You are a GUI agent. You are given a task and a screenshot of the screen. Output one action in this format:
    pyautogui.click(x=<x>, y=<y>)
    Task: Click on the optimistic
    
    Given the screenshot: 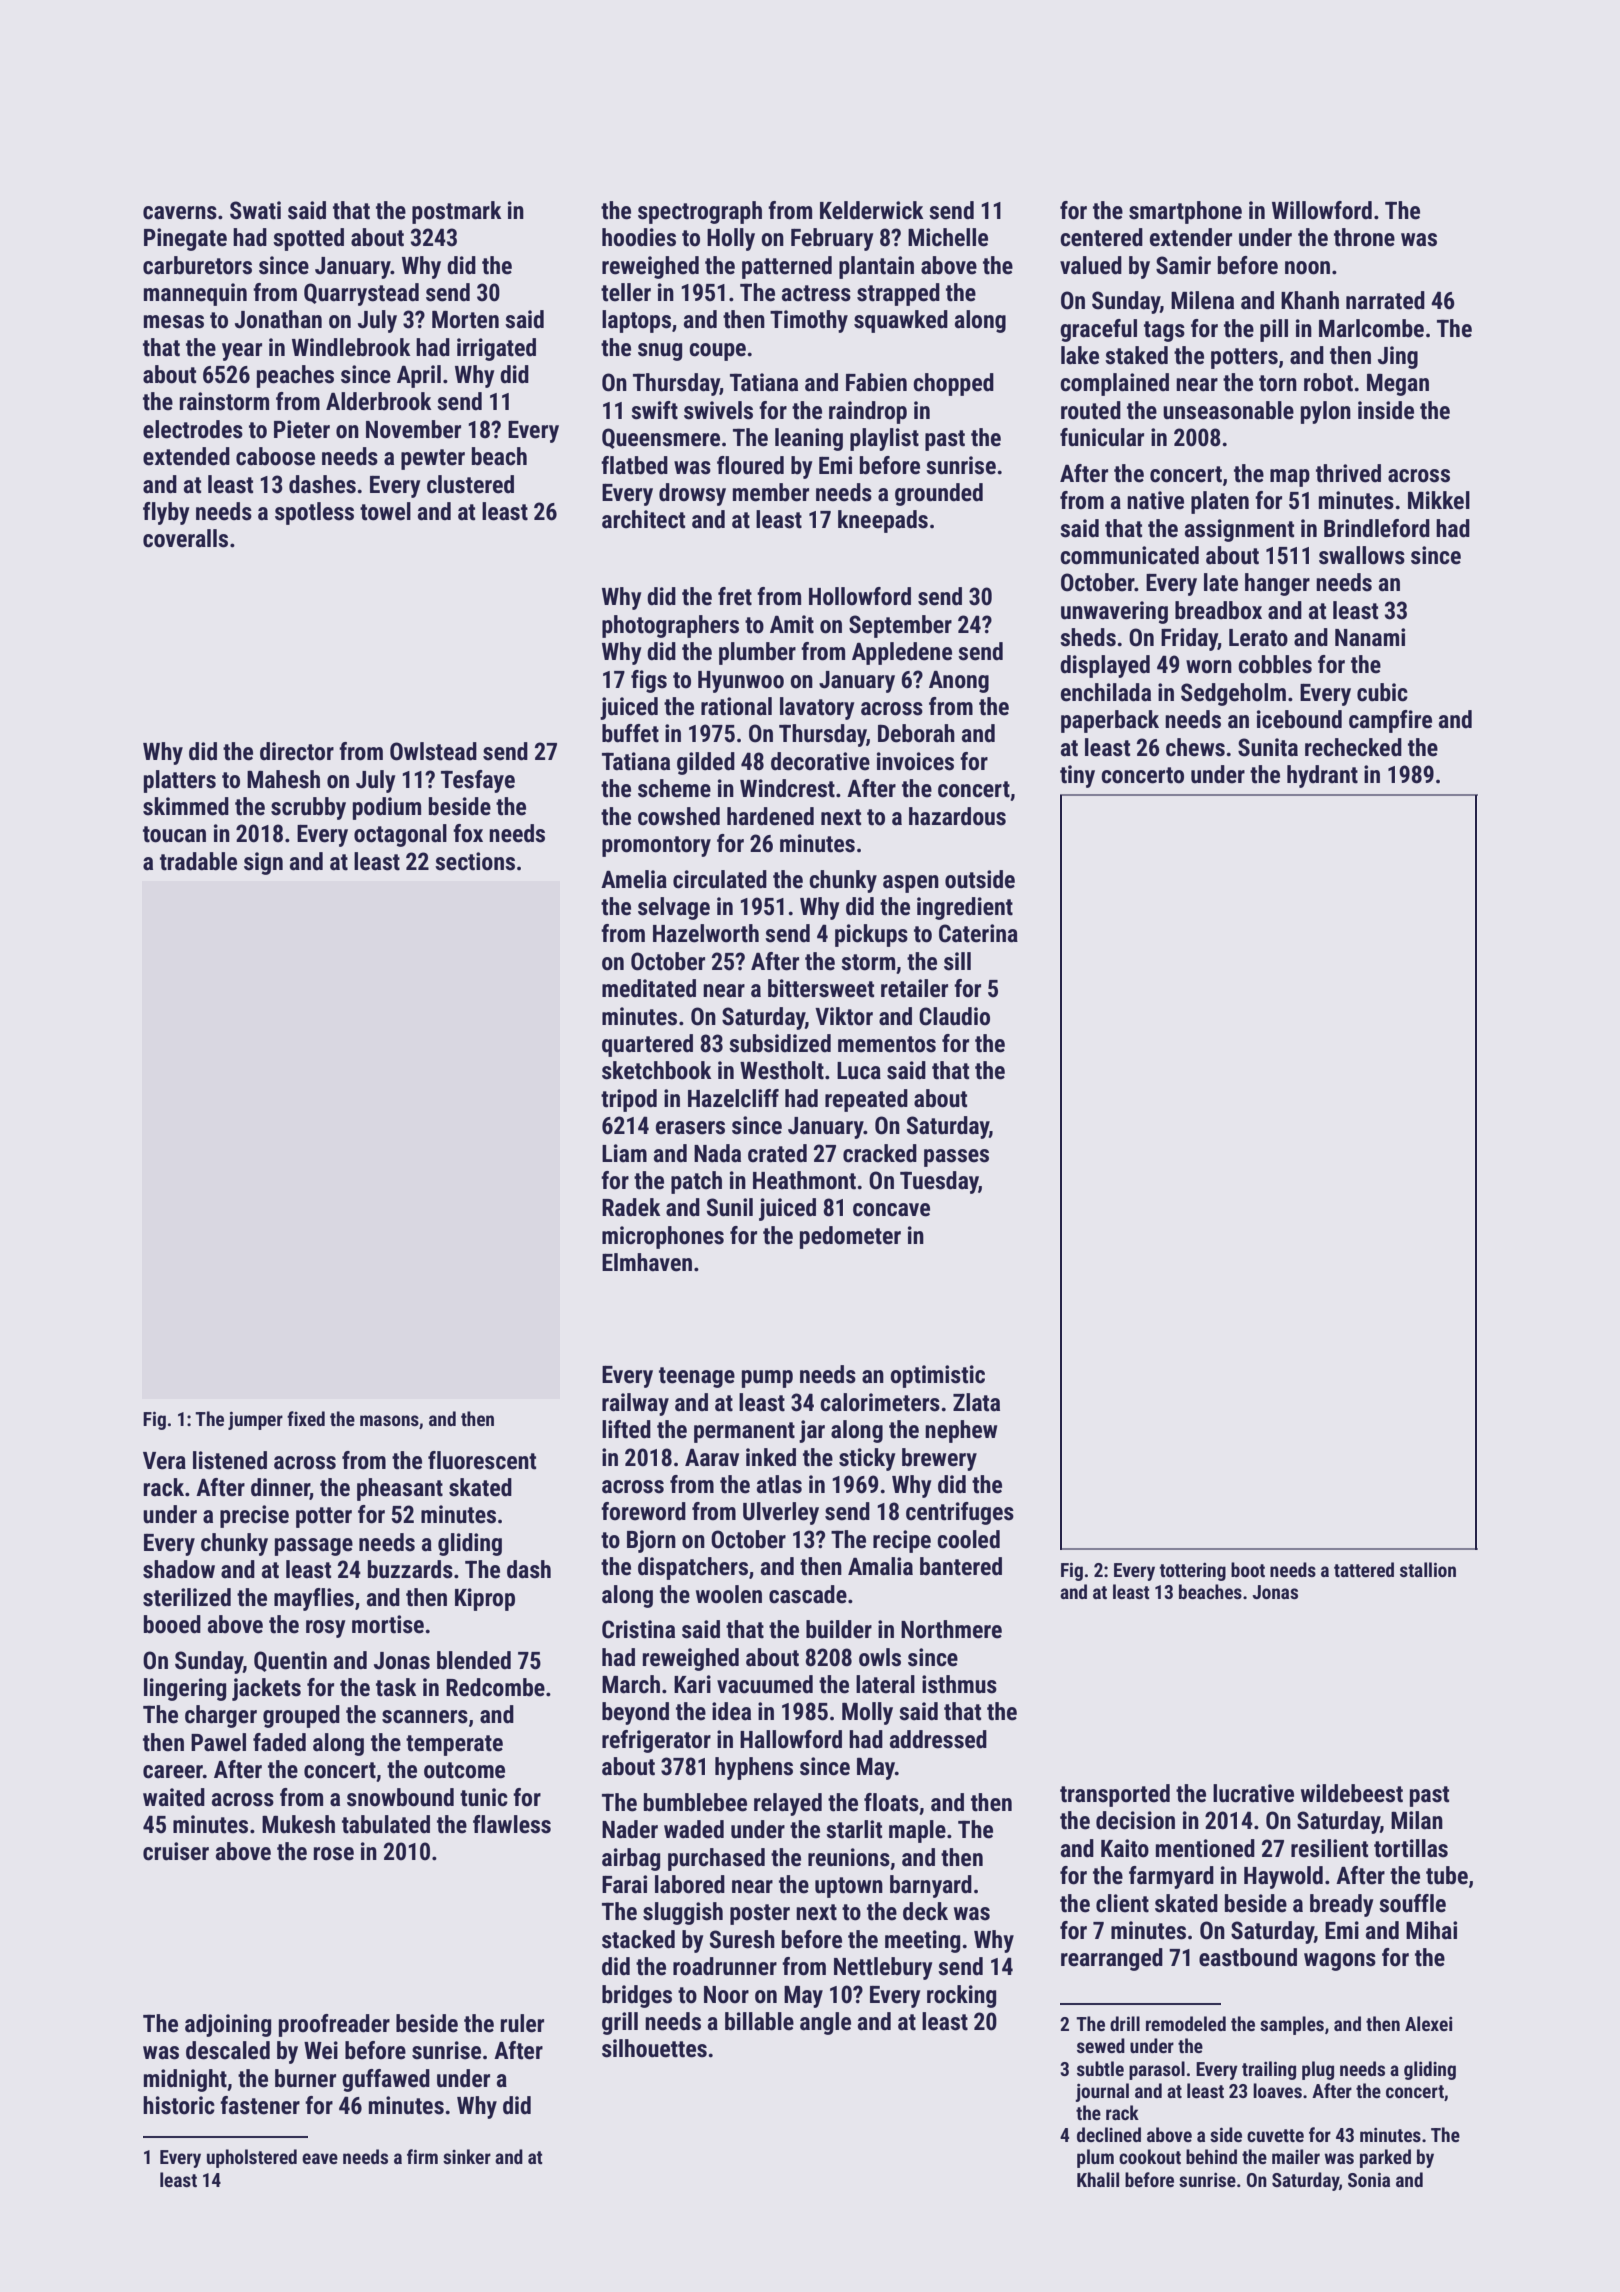 What is the action you would take?
    pyautogui.click(x=937, y=1376)
